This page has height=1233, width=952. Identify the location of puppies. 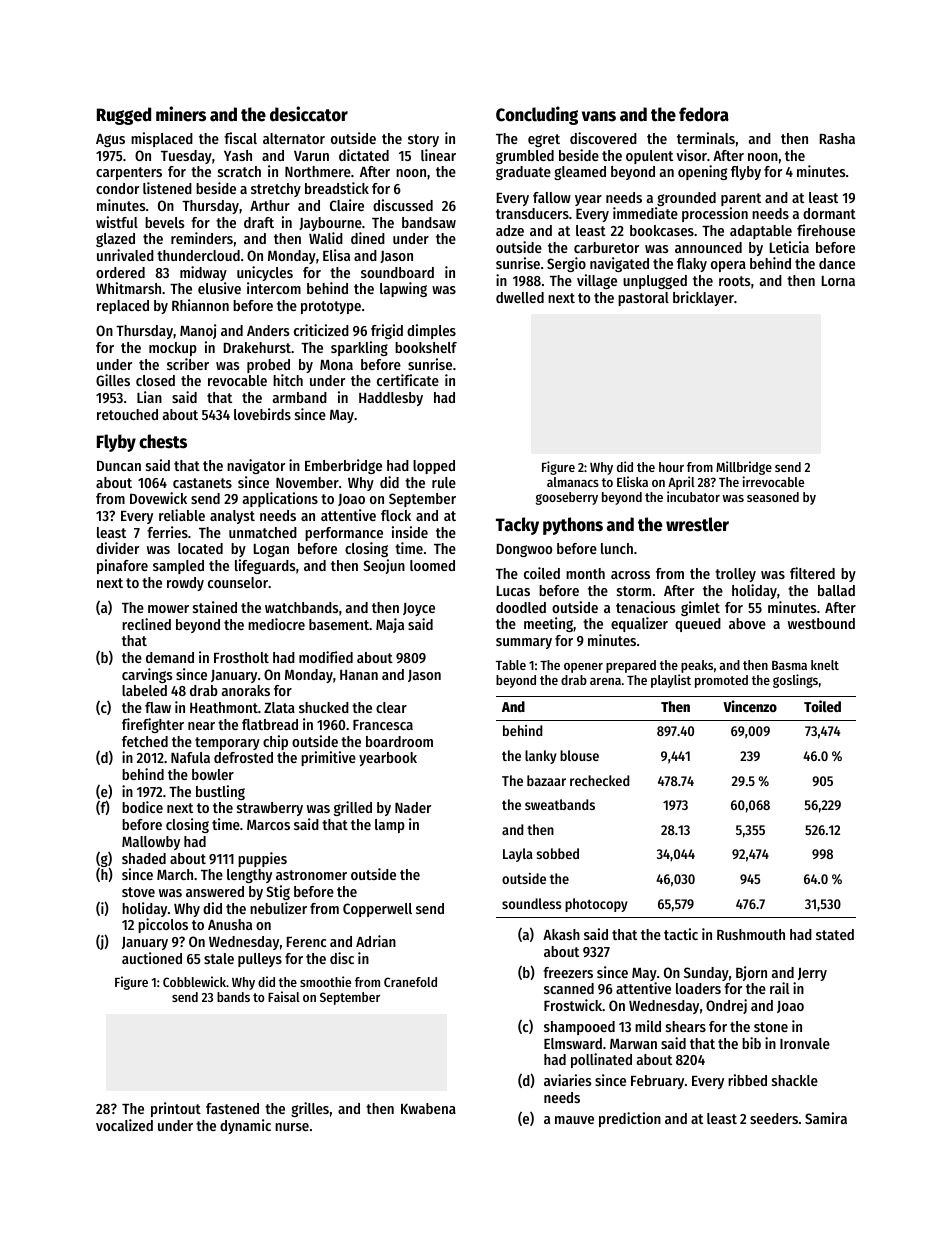
(262, 859).
